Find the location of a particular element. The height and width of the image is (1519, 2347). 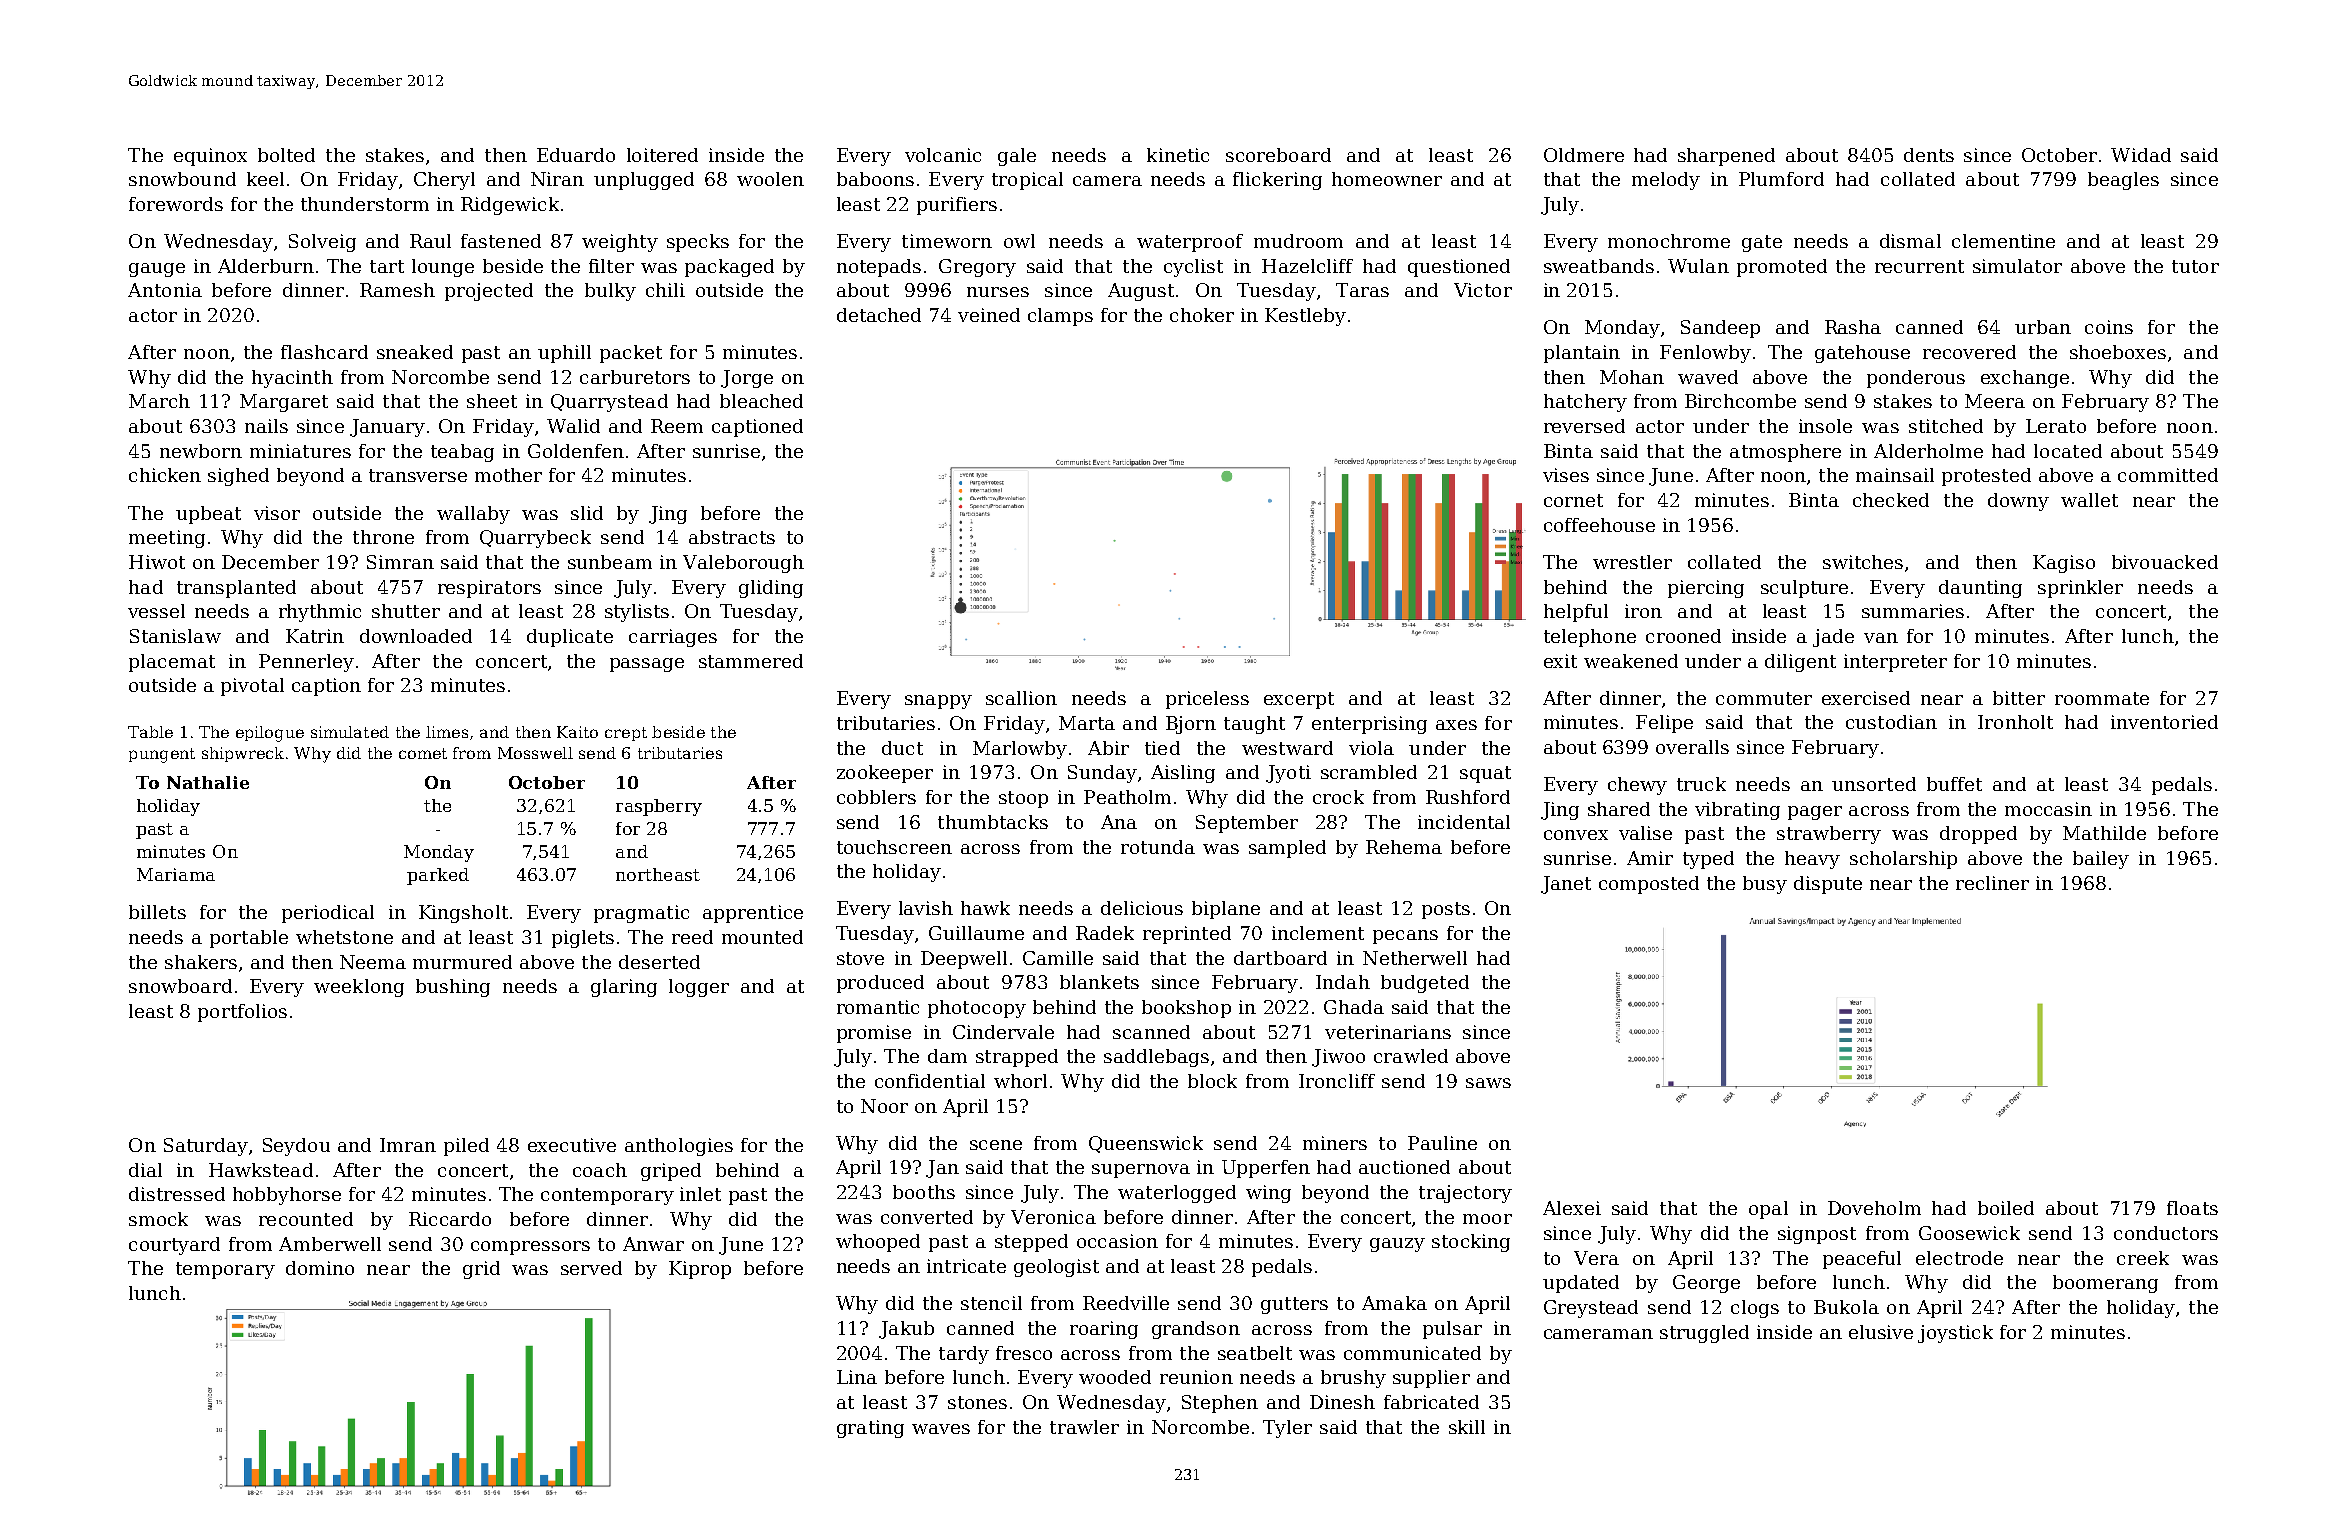

priceless is located at coordinates (1207, 700).
